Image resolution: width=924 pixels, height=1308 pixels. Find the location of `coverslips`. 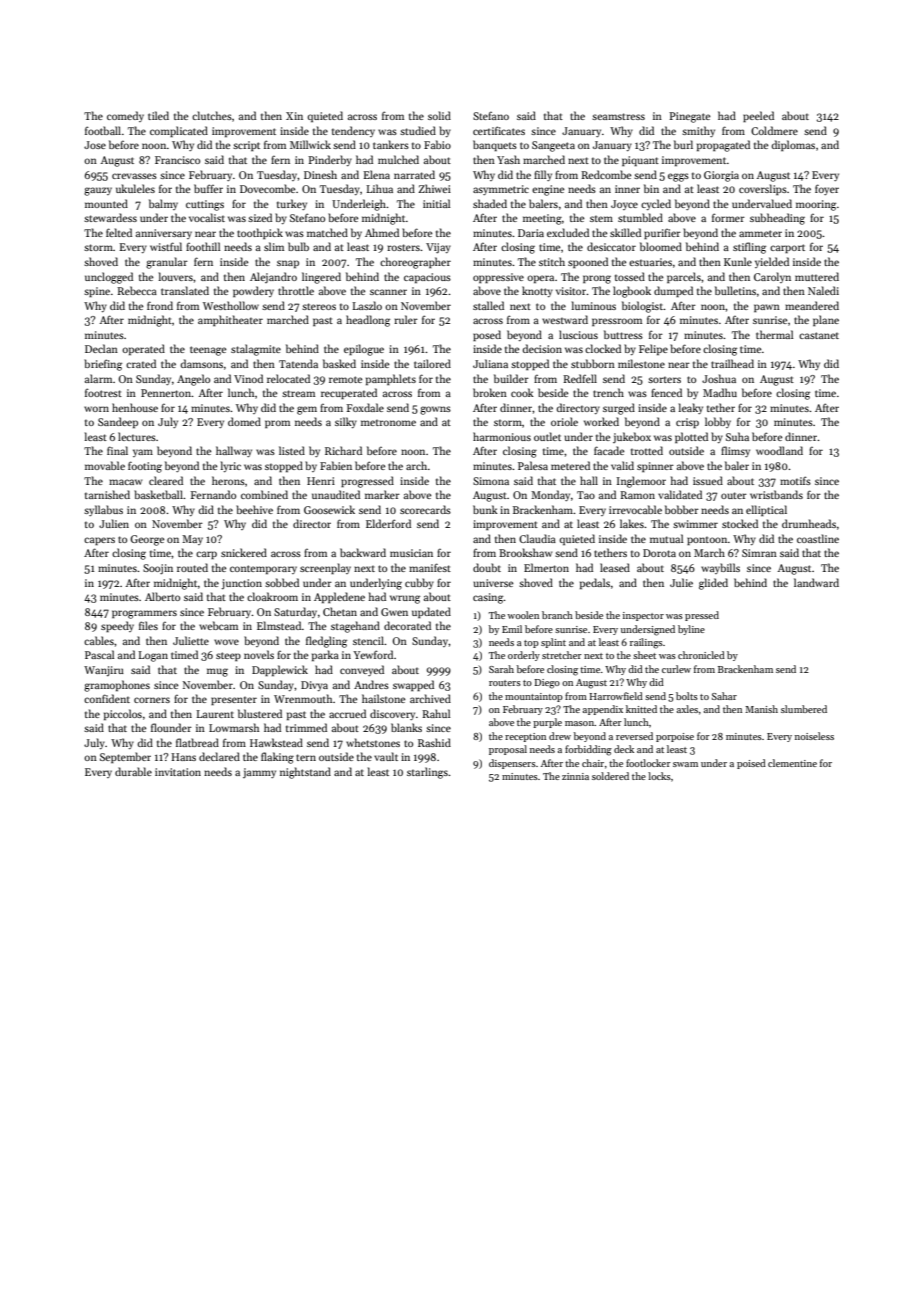

coverslips is located at coordinates (763, 189).
